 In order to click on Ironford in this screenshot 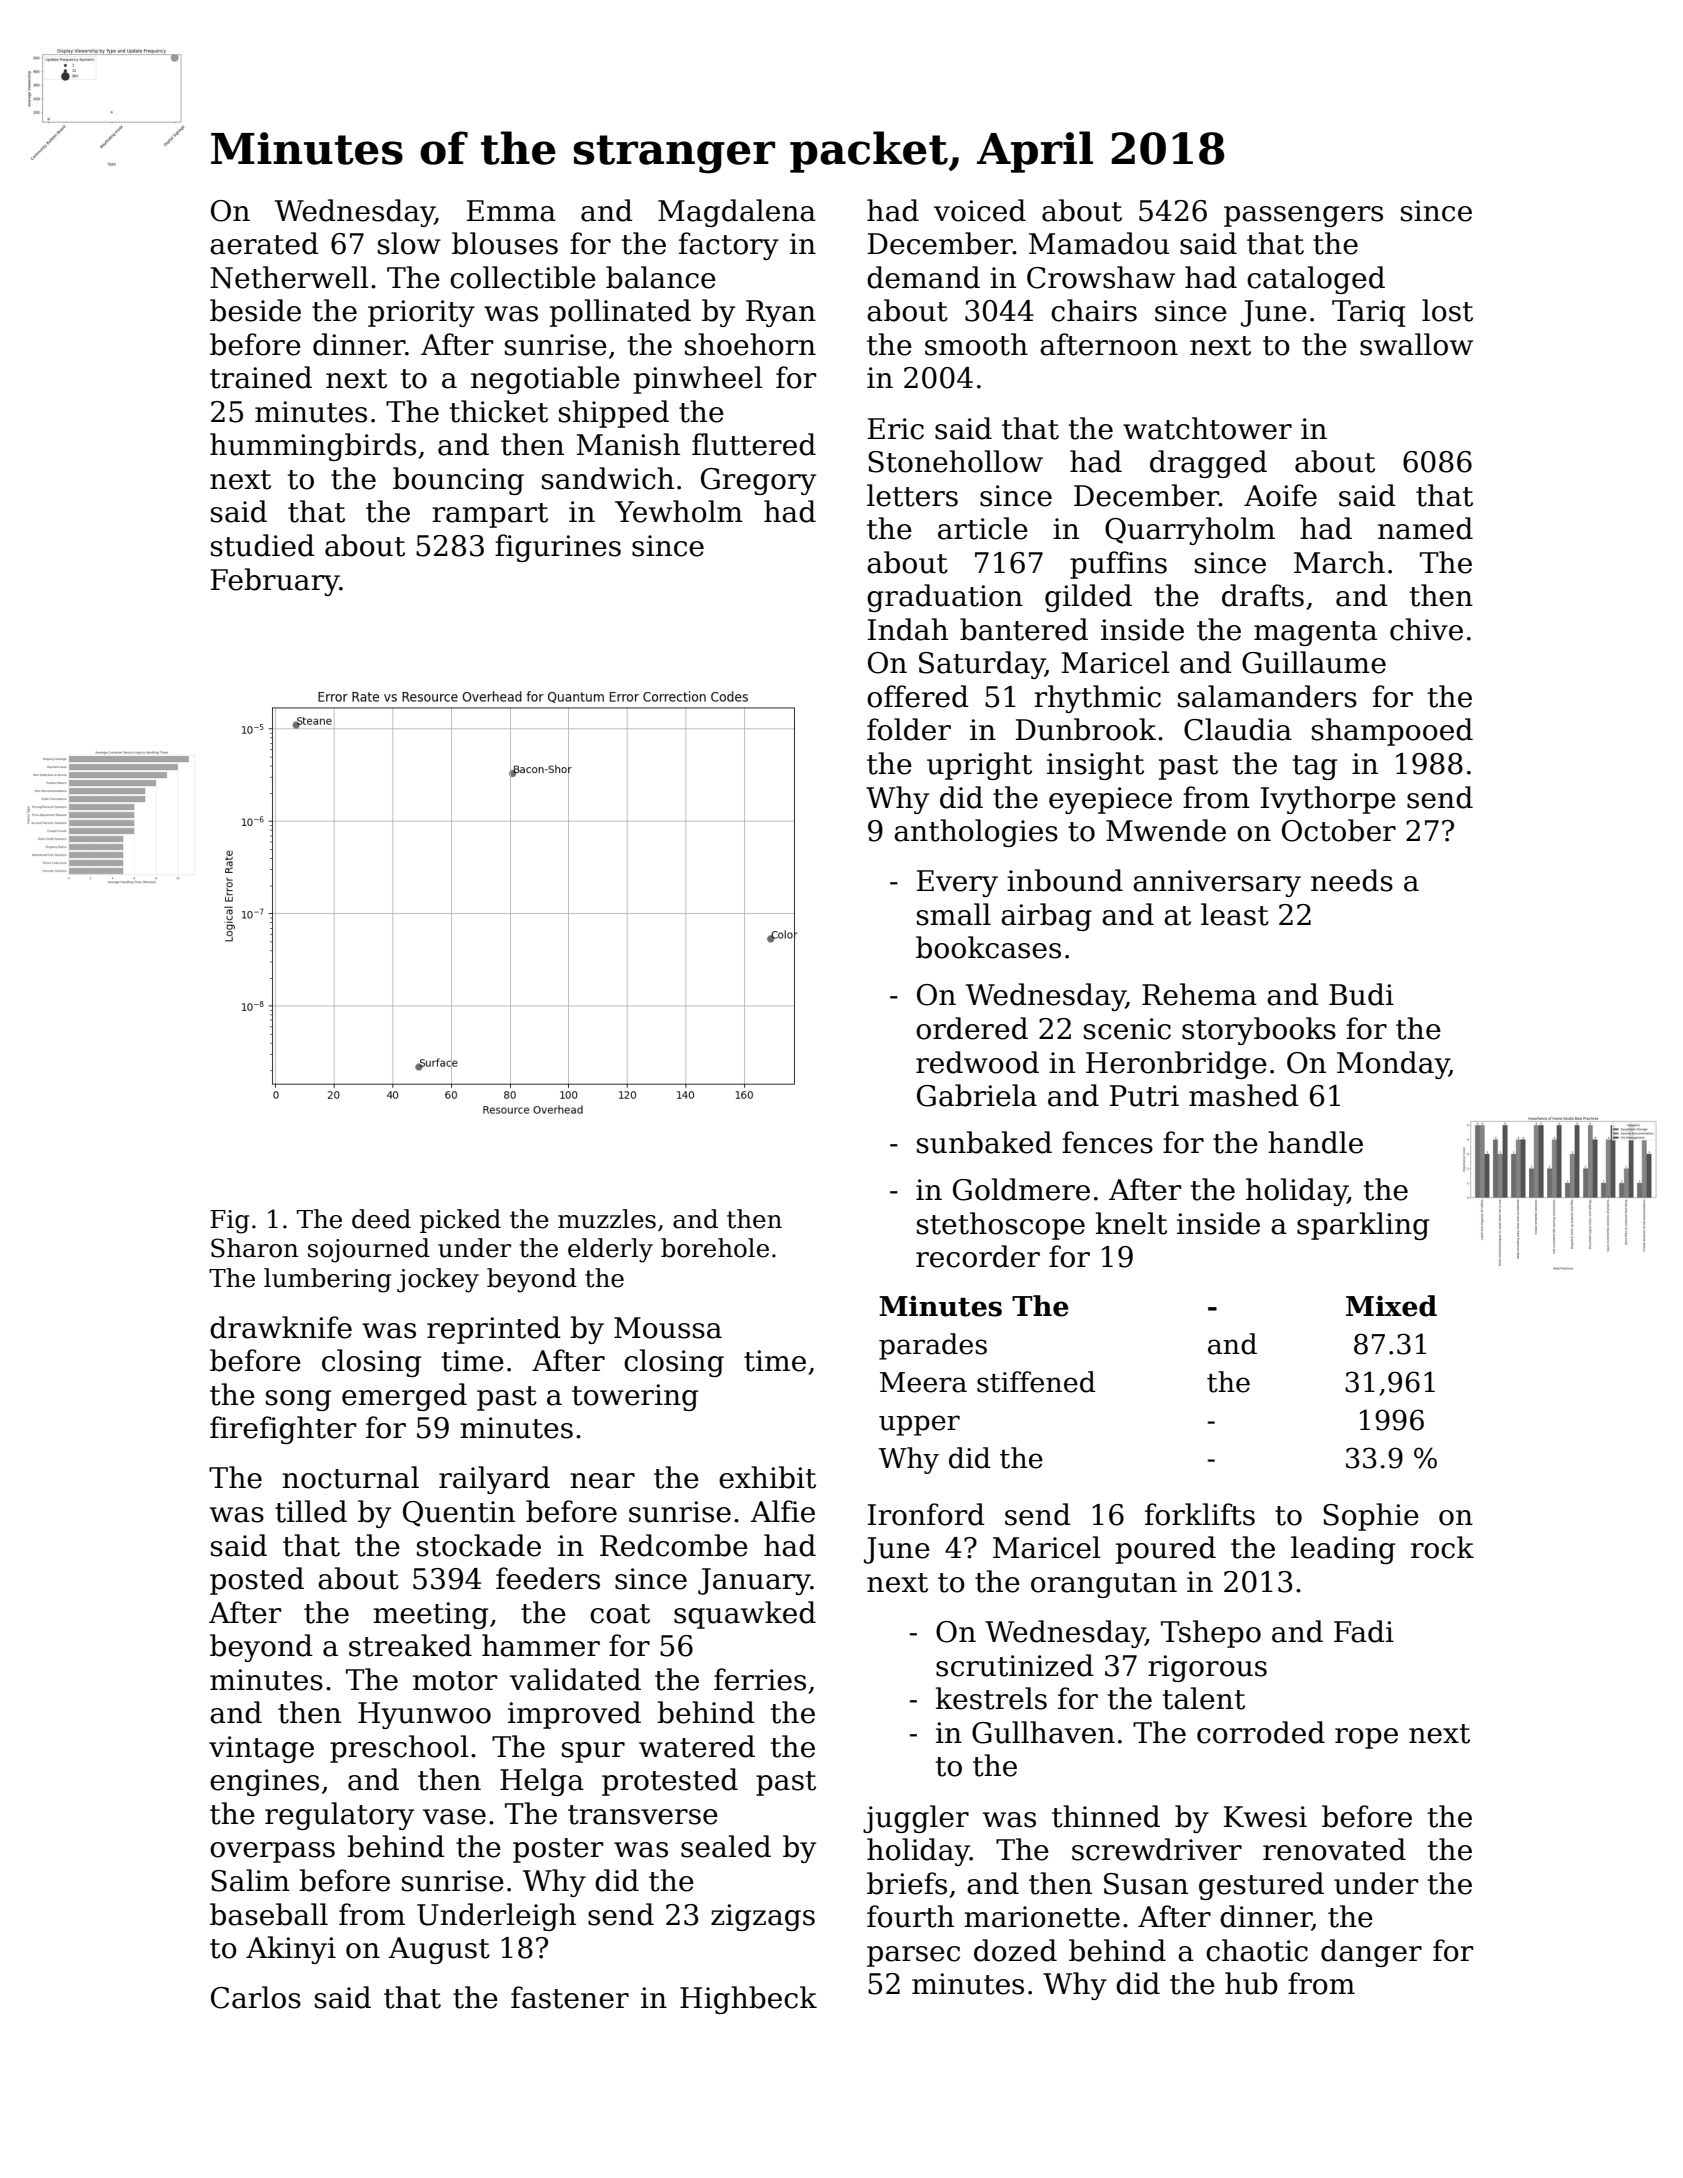, I will do `click(926, 1514)`.
